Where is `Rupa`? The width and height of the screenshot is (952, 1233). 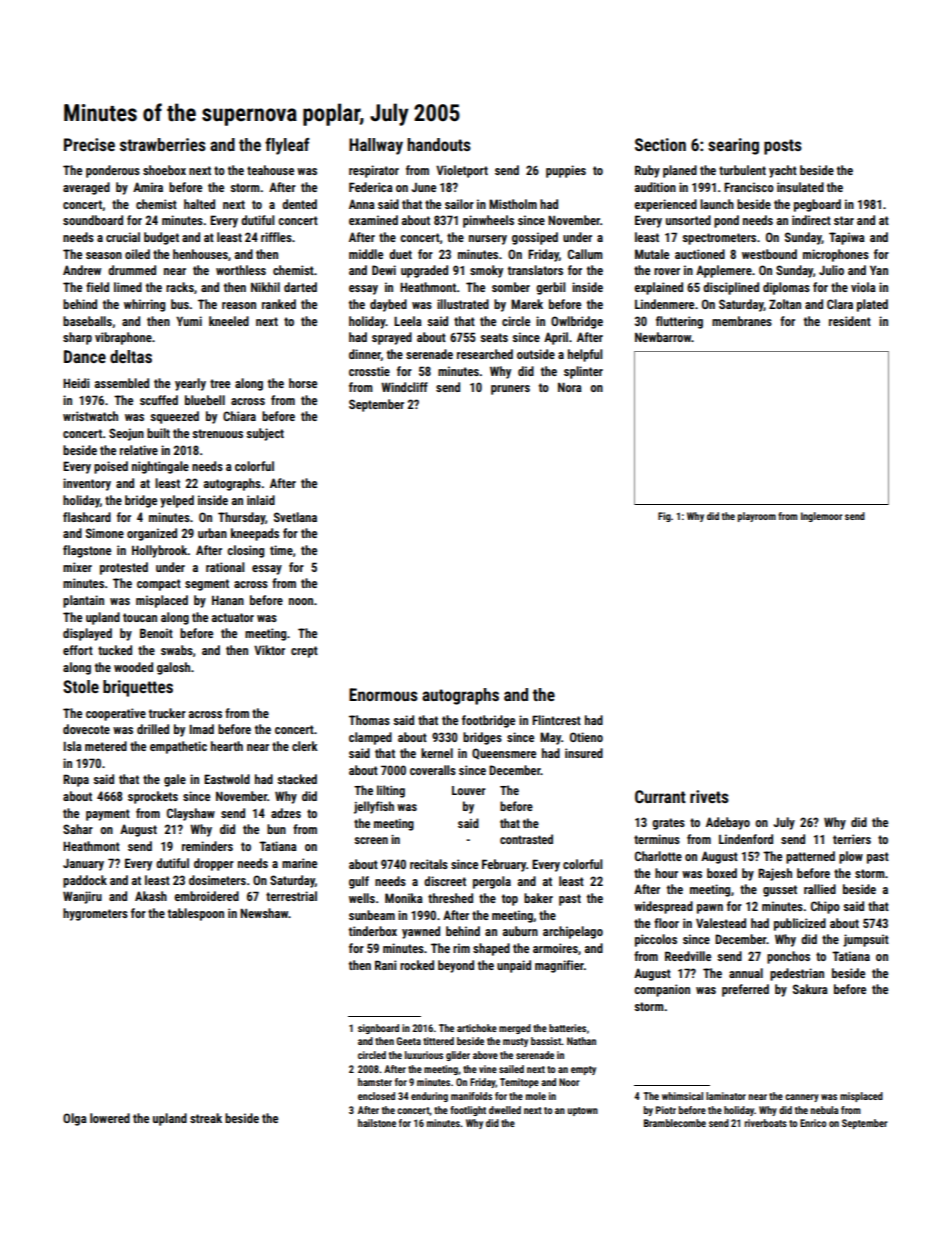 Rupa is located at coordinates (76, 780).
